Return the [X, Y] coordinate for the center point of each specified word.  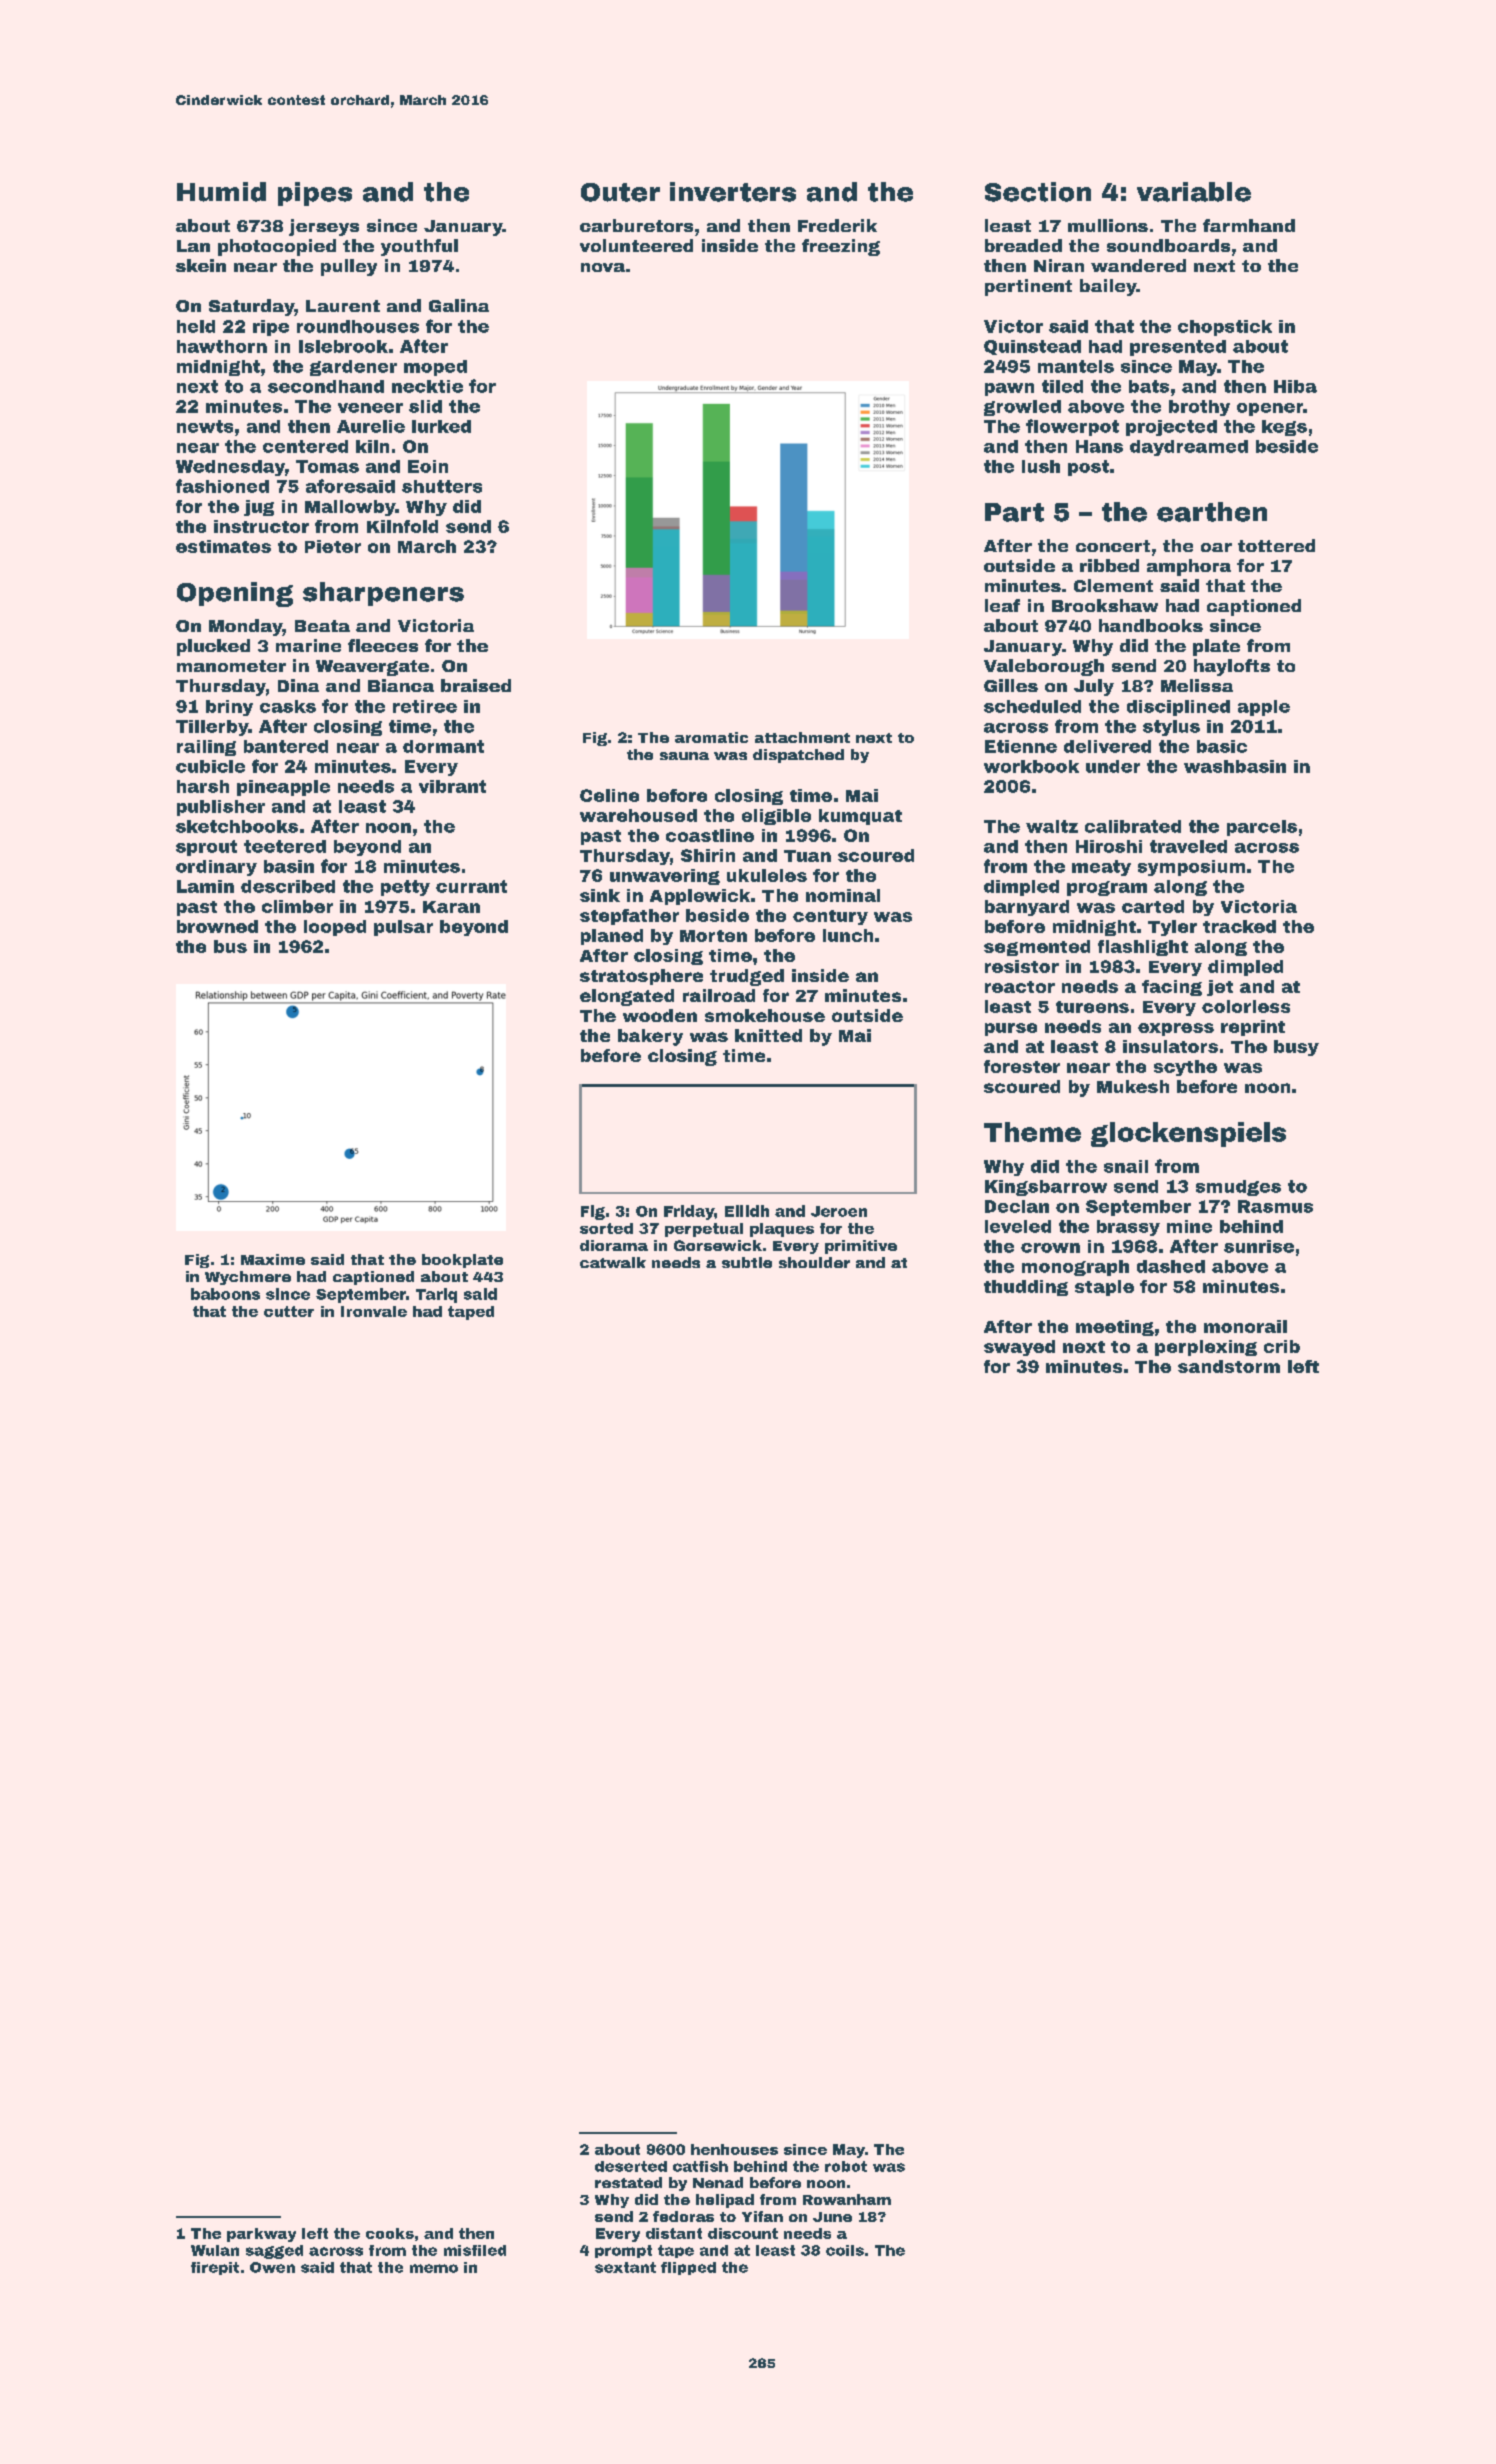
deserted [631, 2166]
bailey [1108, 287]
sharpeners [383, 594]
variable [1194, 192]
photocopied [277, 247]
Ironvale [374, 1311]
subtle [747, 1262]
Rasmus [1275, 1206]
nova [603, 267]
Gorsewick [718, 1245]
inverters [733, 192]
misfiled [475, 2250]
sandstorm [1229, 1366]
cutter [289, 1311]
